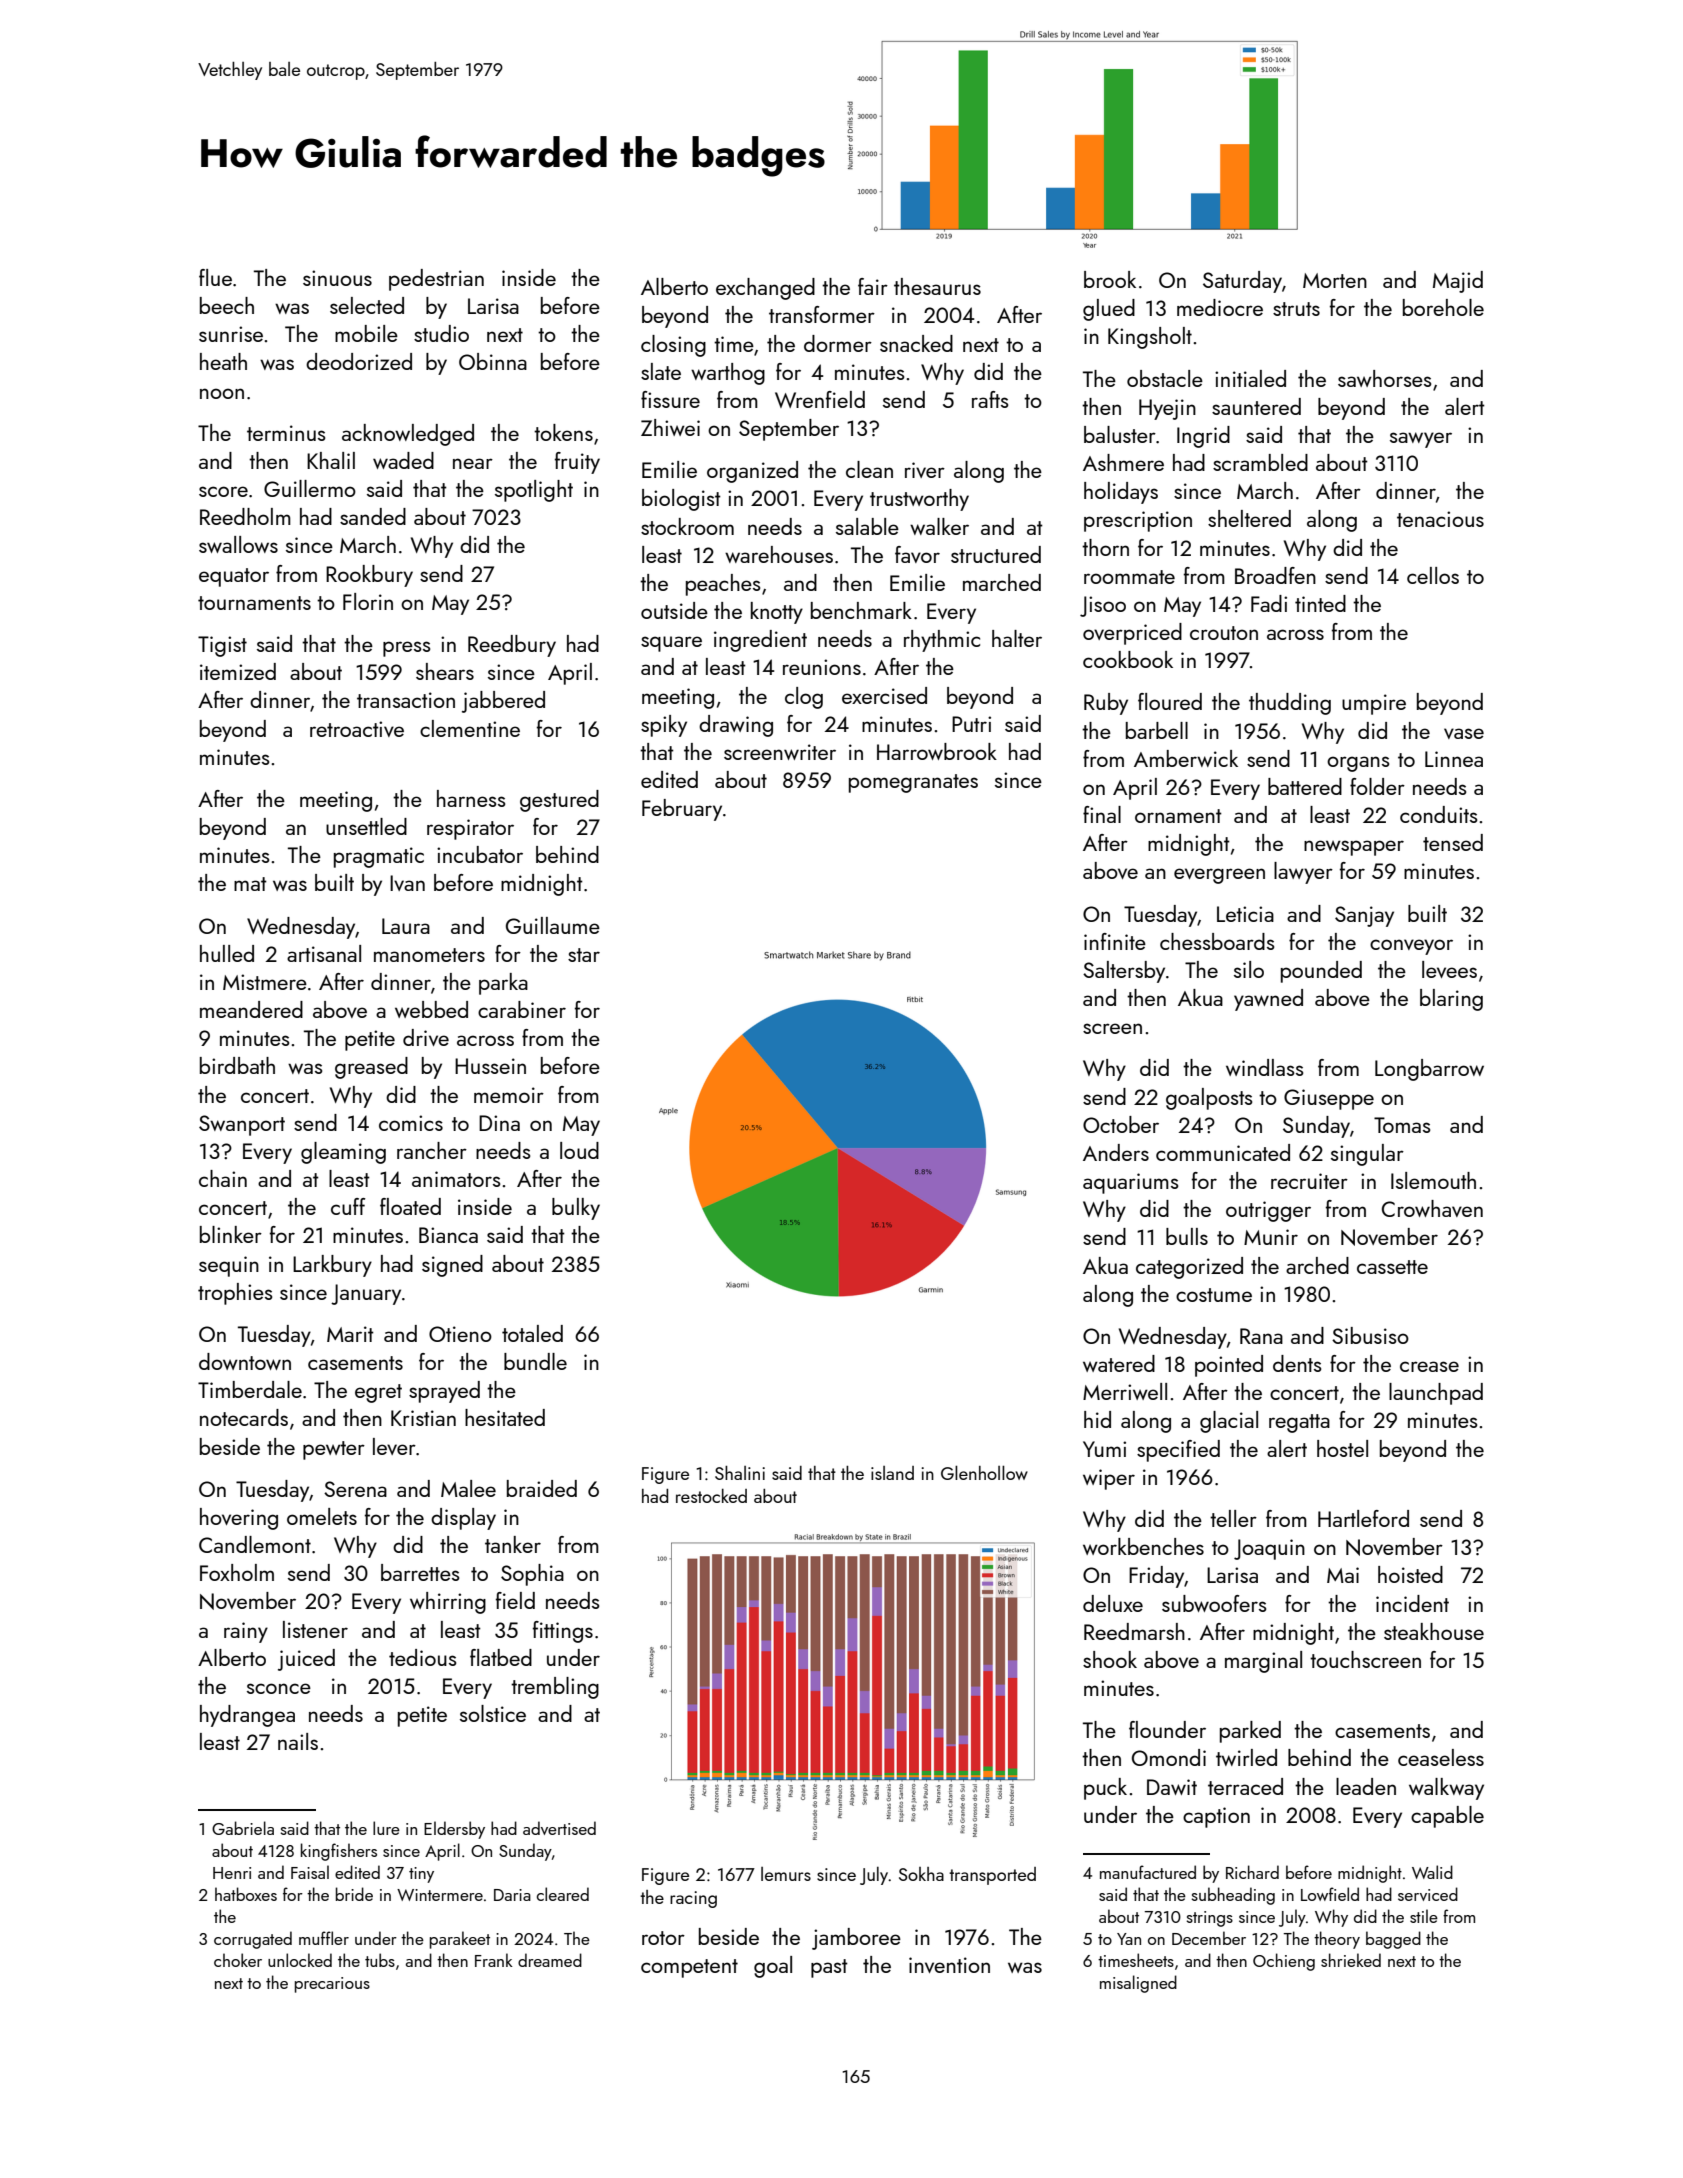  Describe the element at coordinates (379, 857) in the screenshot. I see `pragmatic` at that location.
